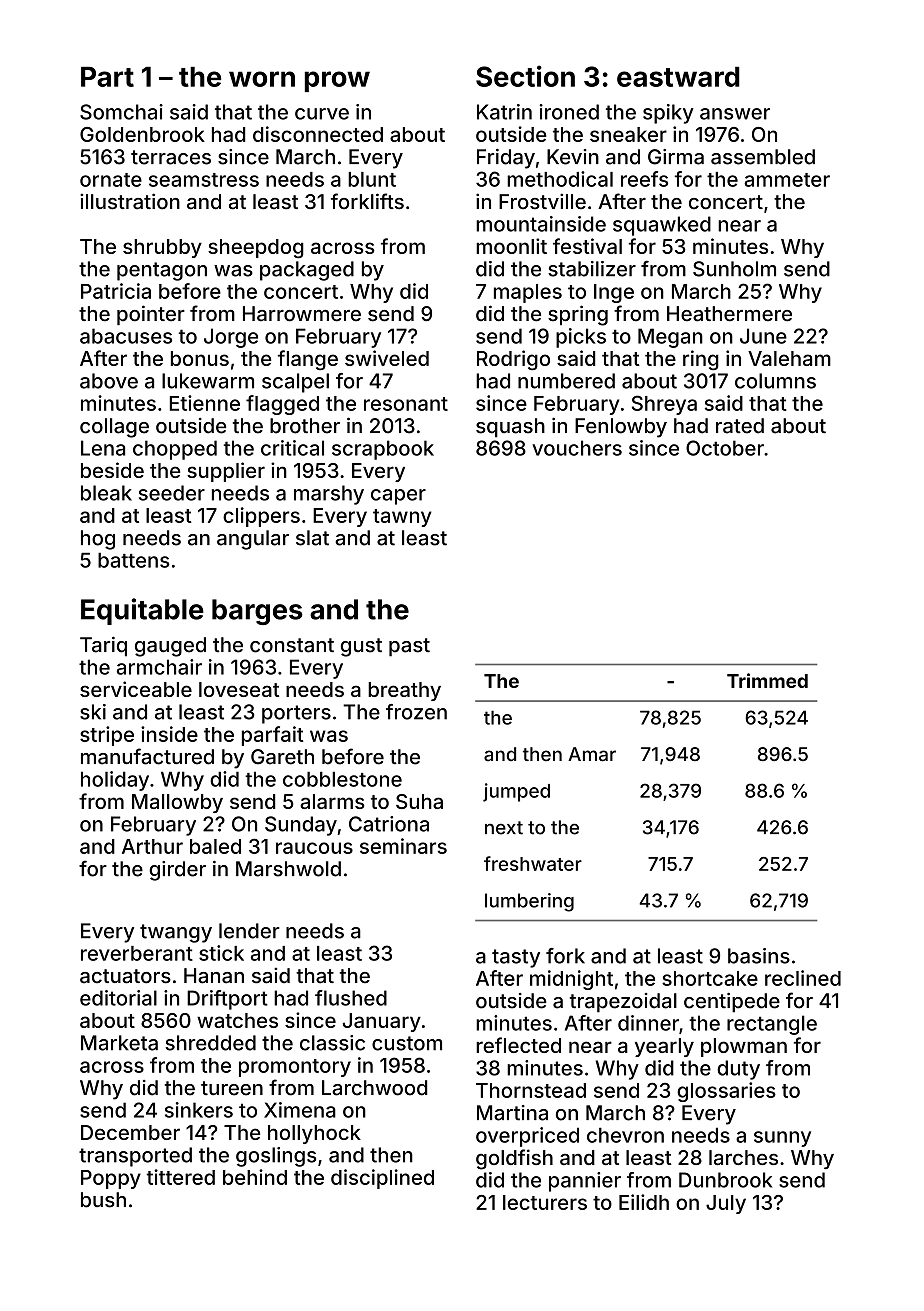  I want to click on Martina, so click(512, 1113).
